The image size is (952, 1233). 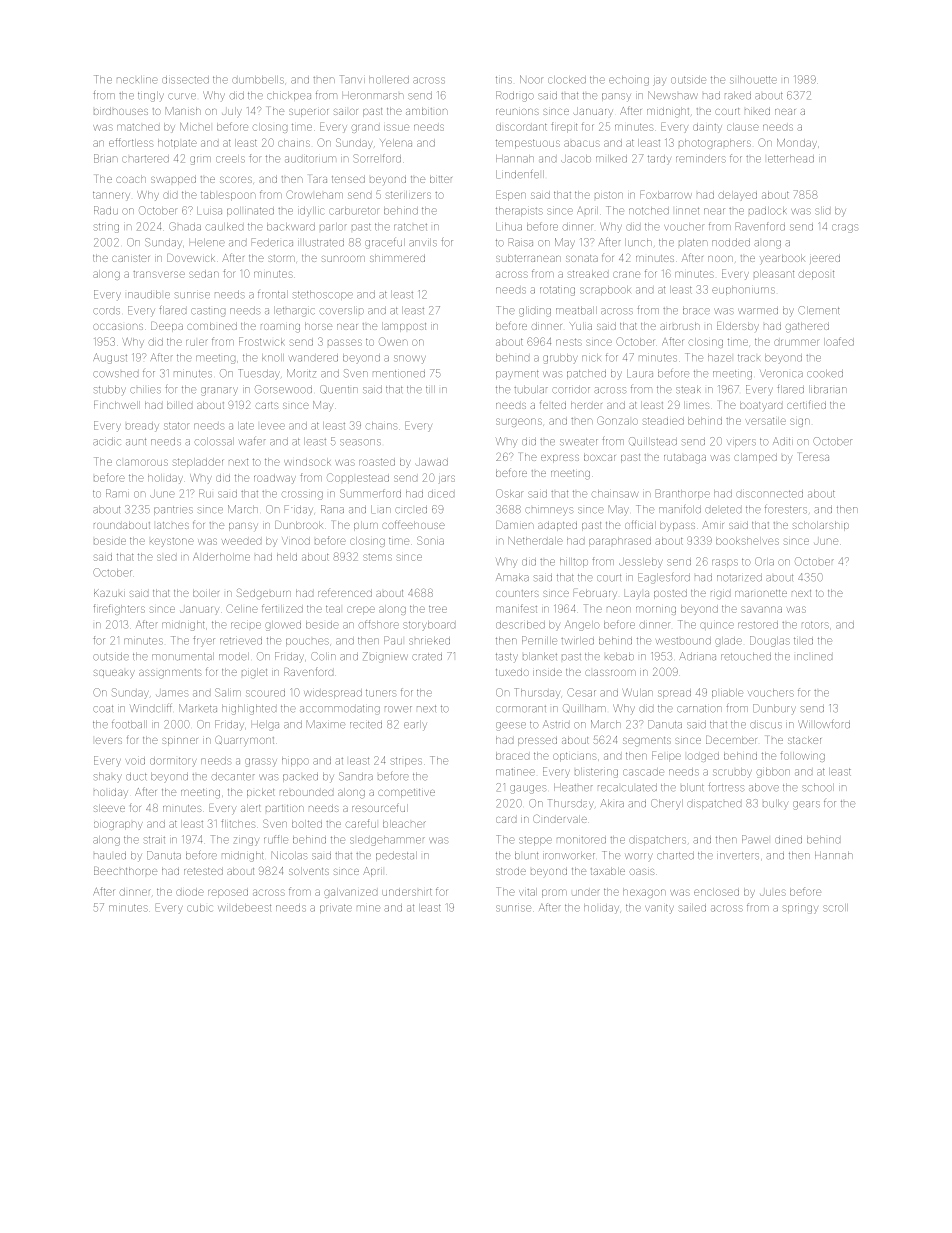 I want to click on cormorant, so click(x=521, y=709).
